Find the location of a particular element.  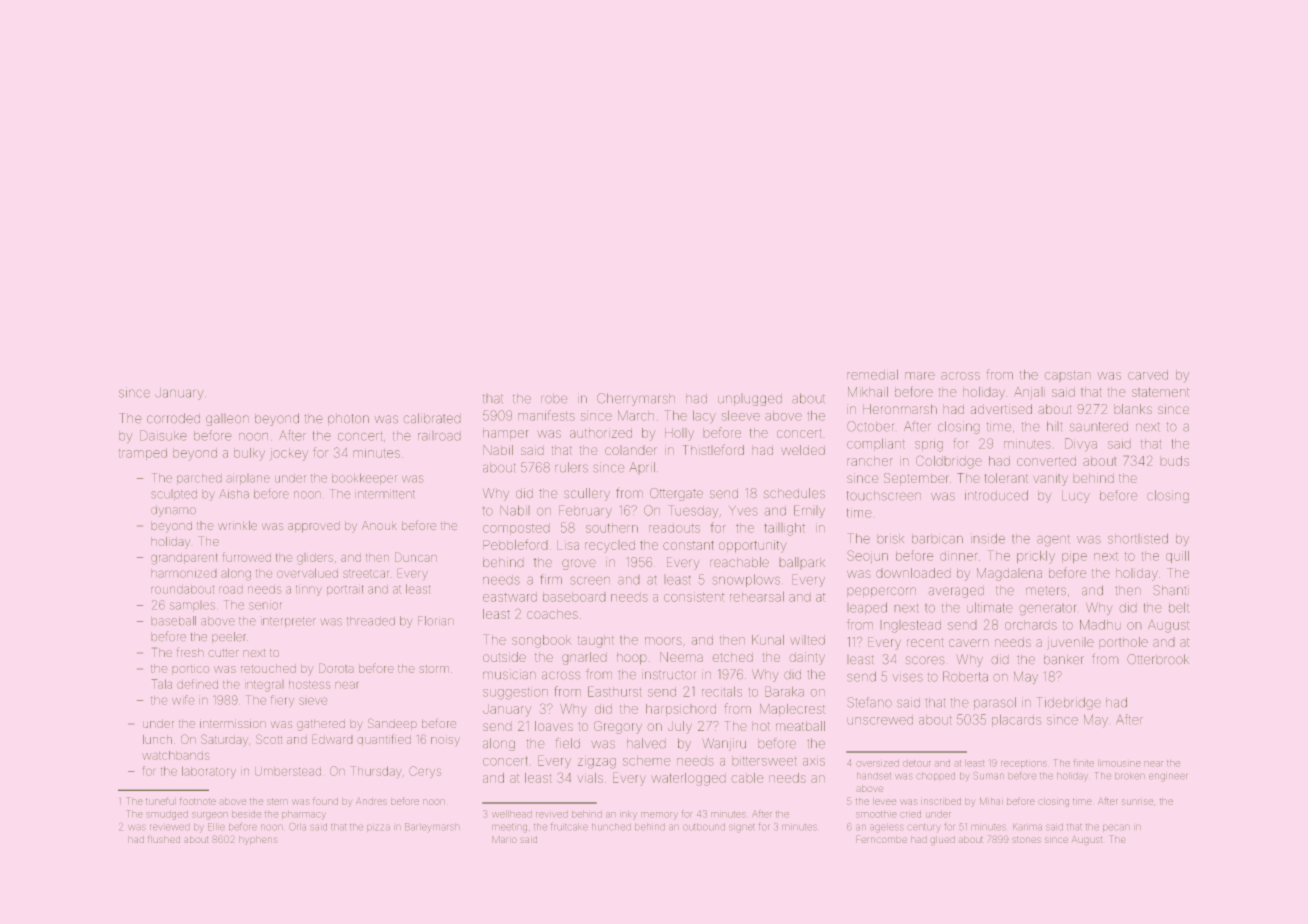

remedial is located at coordinates (872, 374).
